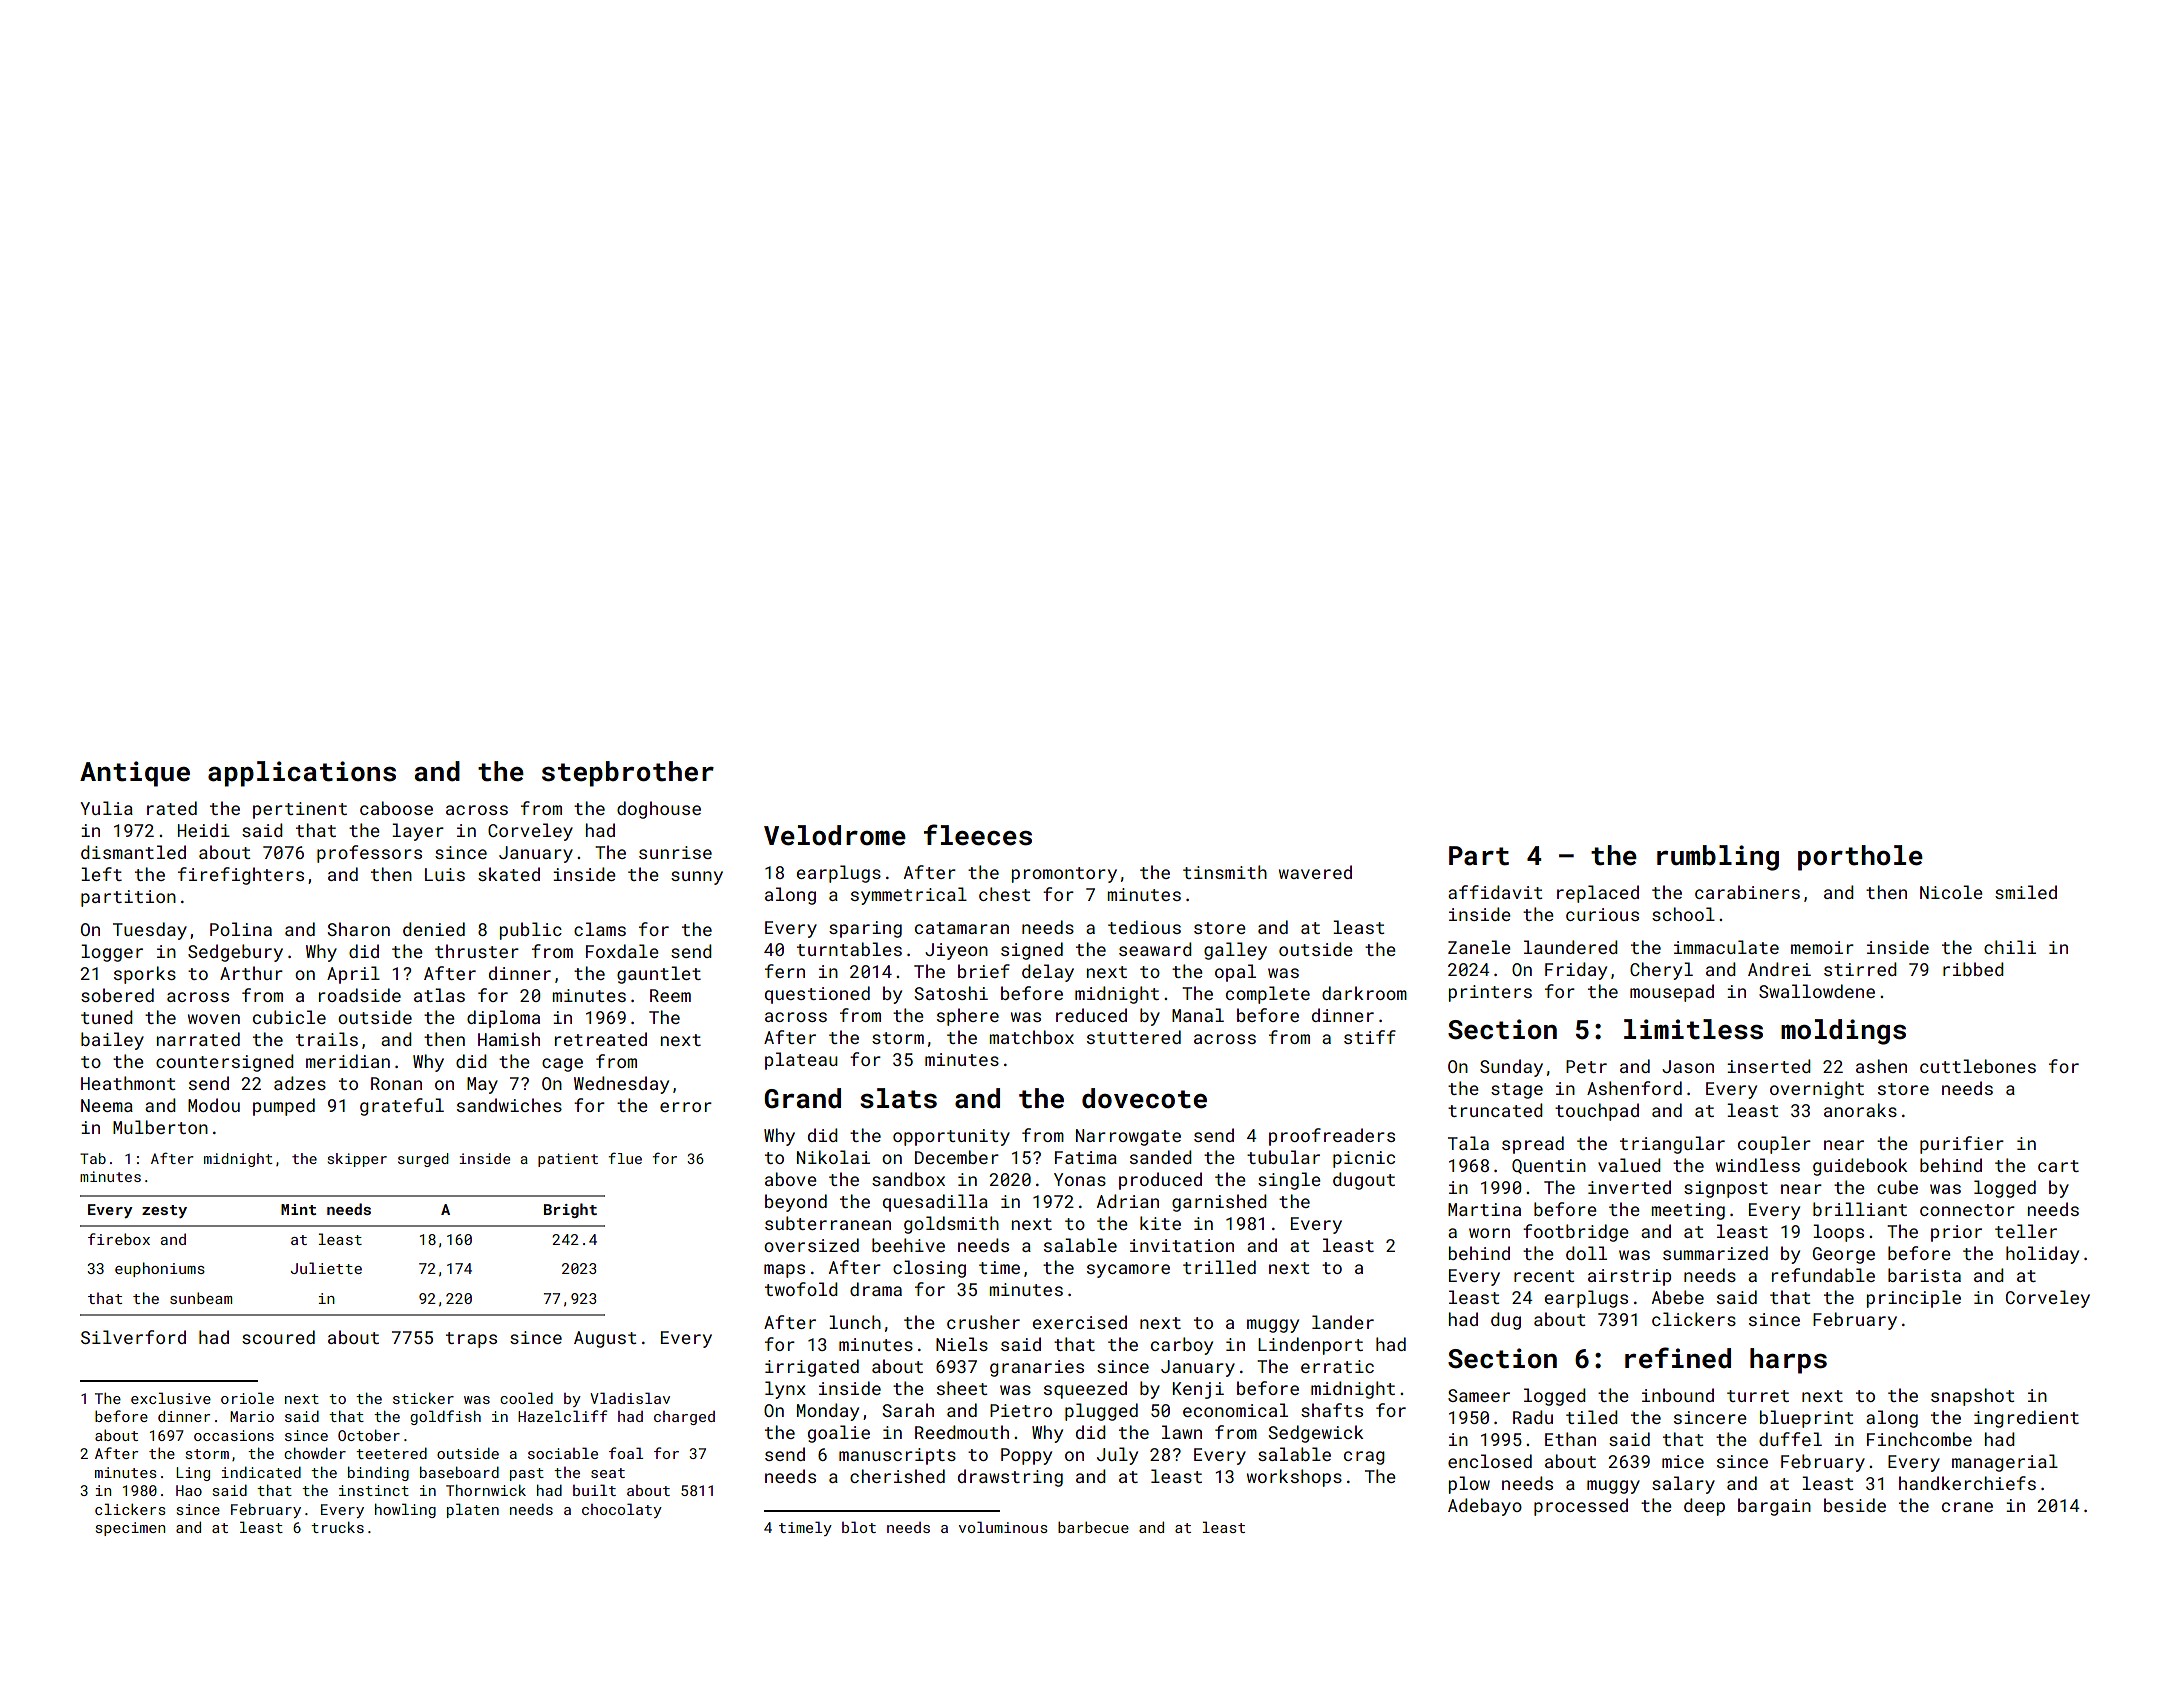 This page has height=1683, width=2178. What do you see at coordinates (929, 1269) in the page?
I see `closing` at bounding box center [929, 1269].
